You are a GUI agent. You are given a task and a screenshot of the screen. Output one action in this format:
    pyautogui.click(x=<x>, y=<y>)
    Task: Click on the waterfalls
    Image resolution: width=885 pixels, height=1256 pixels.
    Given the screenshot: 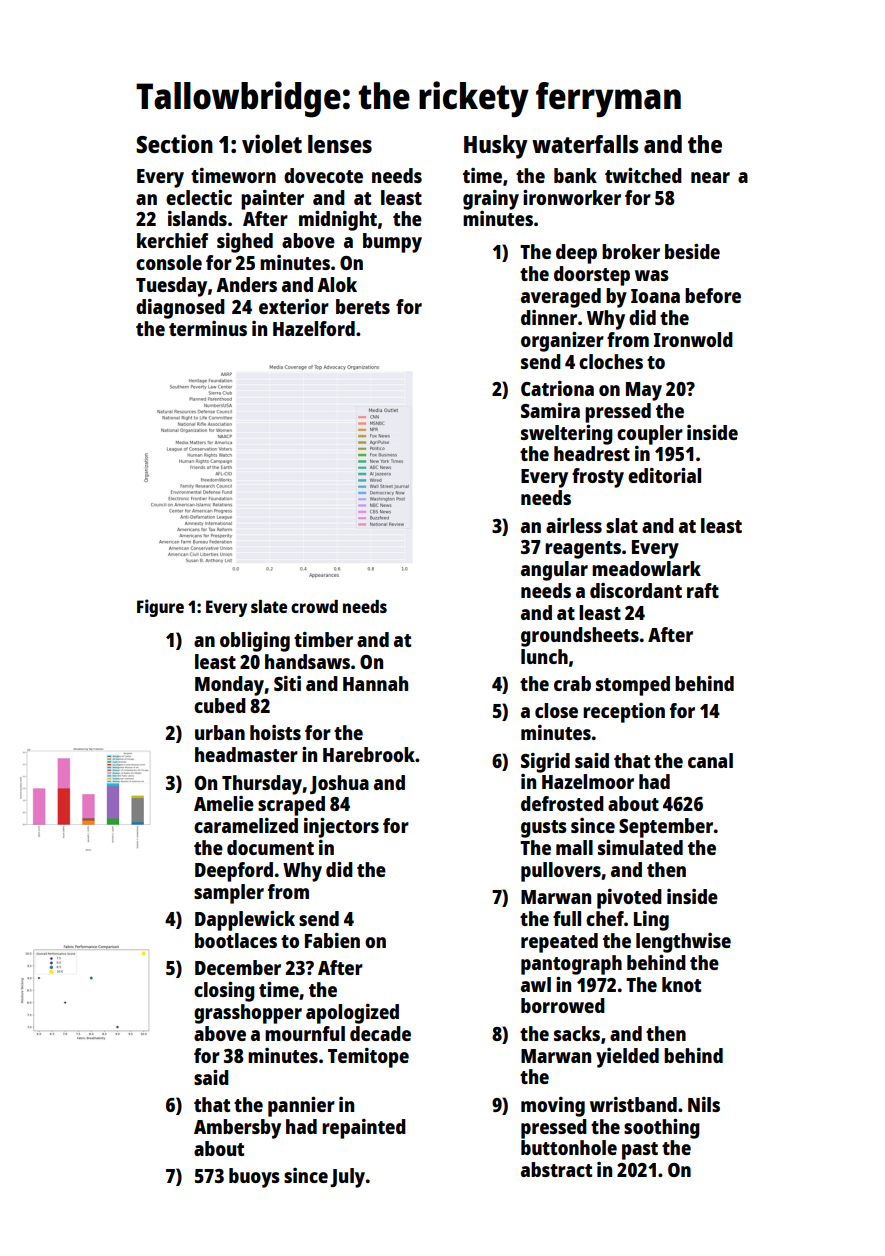 What is the action you would take?
    pyautogui.click(x=585, y=144)
